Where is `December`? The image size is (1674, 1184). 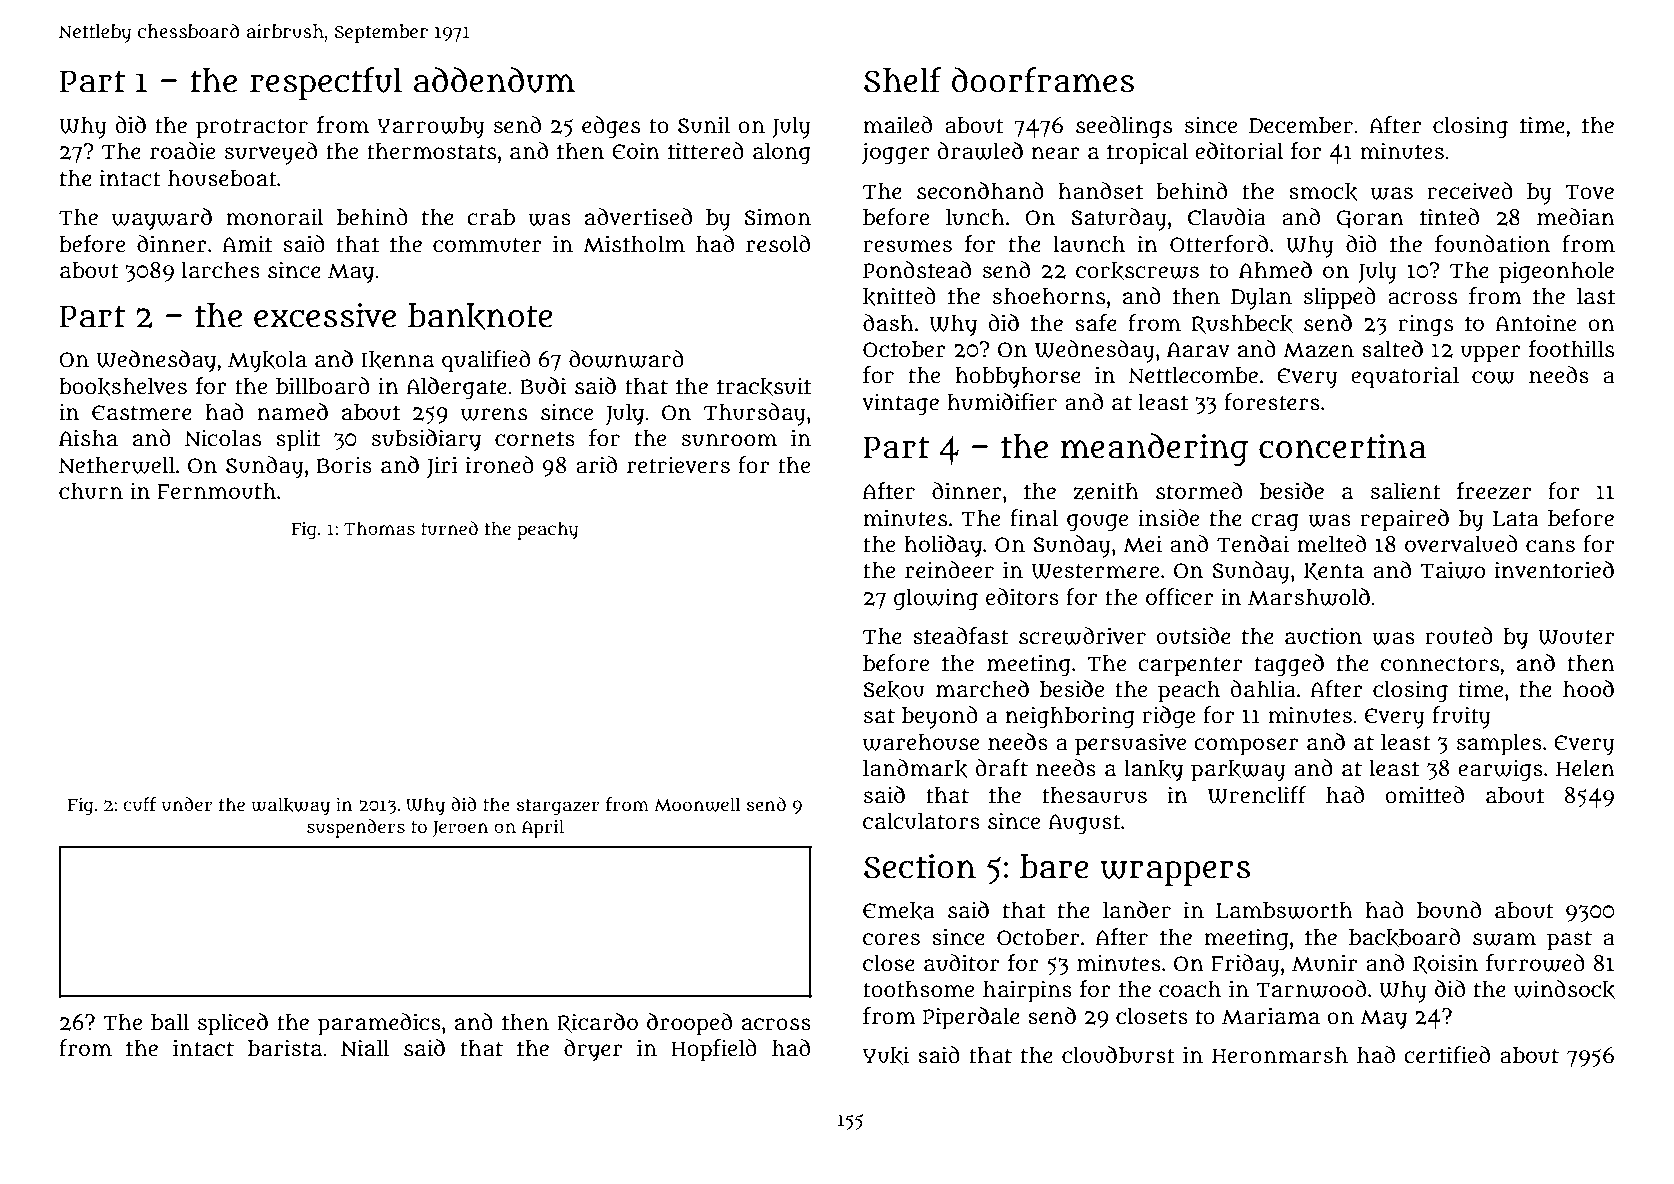
December is located at coordinates (1301, 125).
